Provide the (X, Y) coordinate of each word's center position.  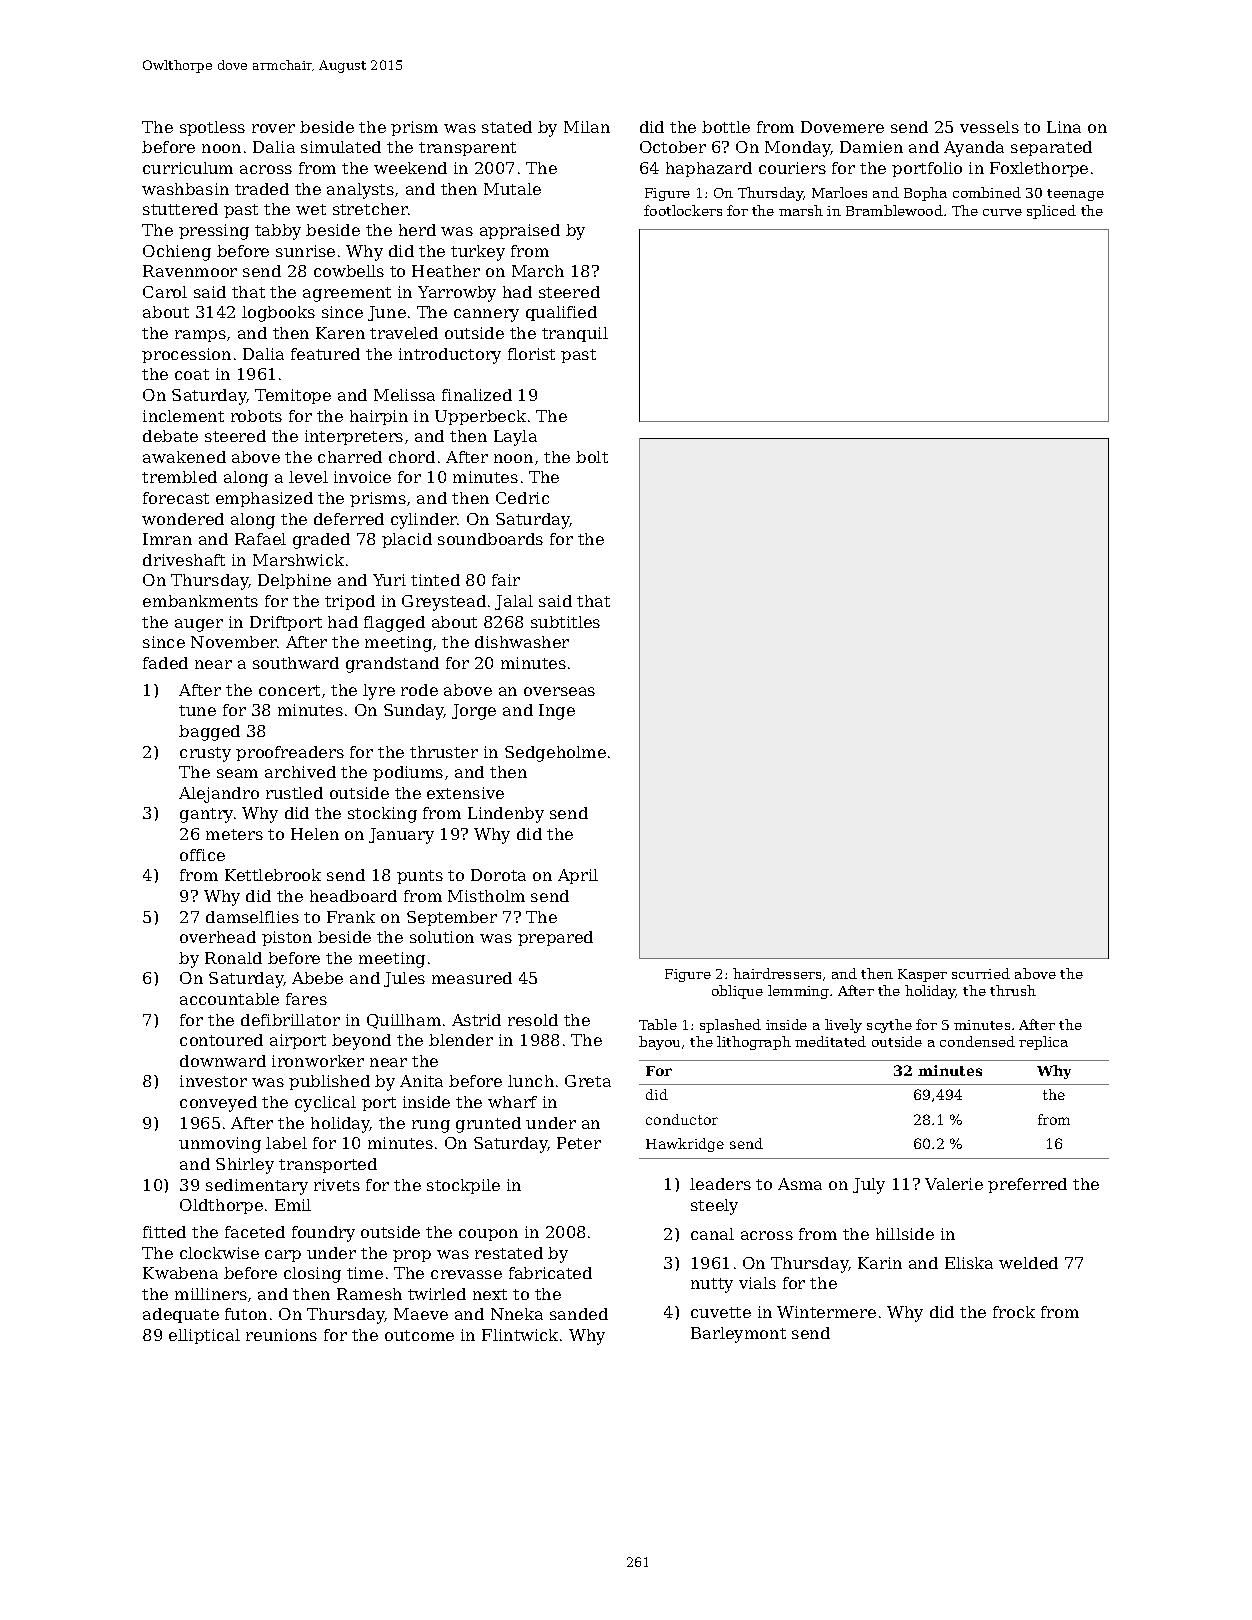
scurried (981, 973)
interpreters (354, 437)
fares (306, 999)
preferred (1027, 1185)
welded (1028, 1263)
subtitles (565, 622)
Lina (1064, 127)
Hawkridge (685, 1145)
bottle (726, 127)
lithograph (754, 1043)
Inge (557, 712)
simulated (341, 147)
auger (199, 625)
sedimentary (257, 1187)
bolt (592, 457)
